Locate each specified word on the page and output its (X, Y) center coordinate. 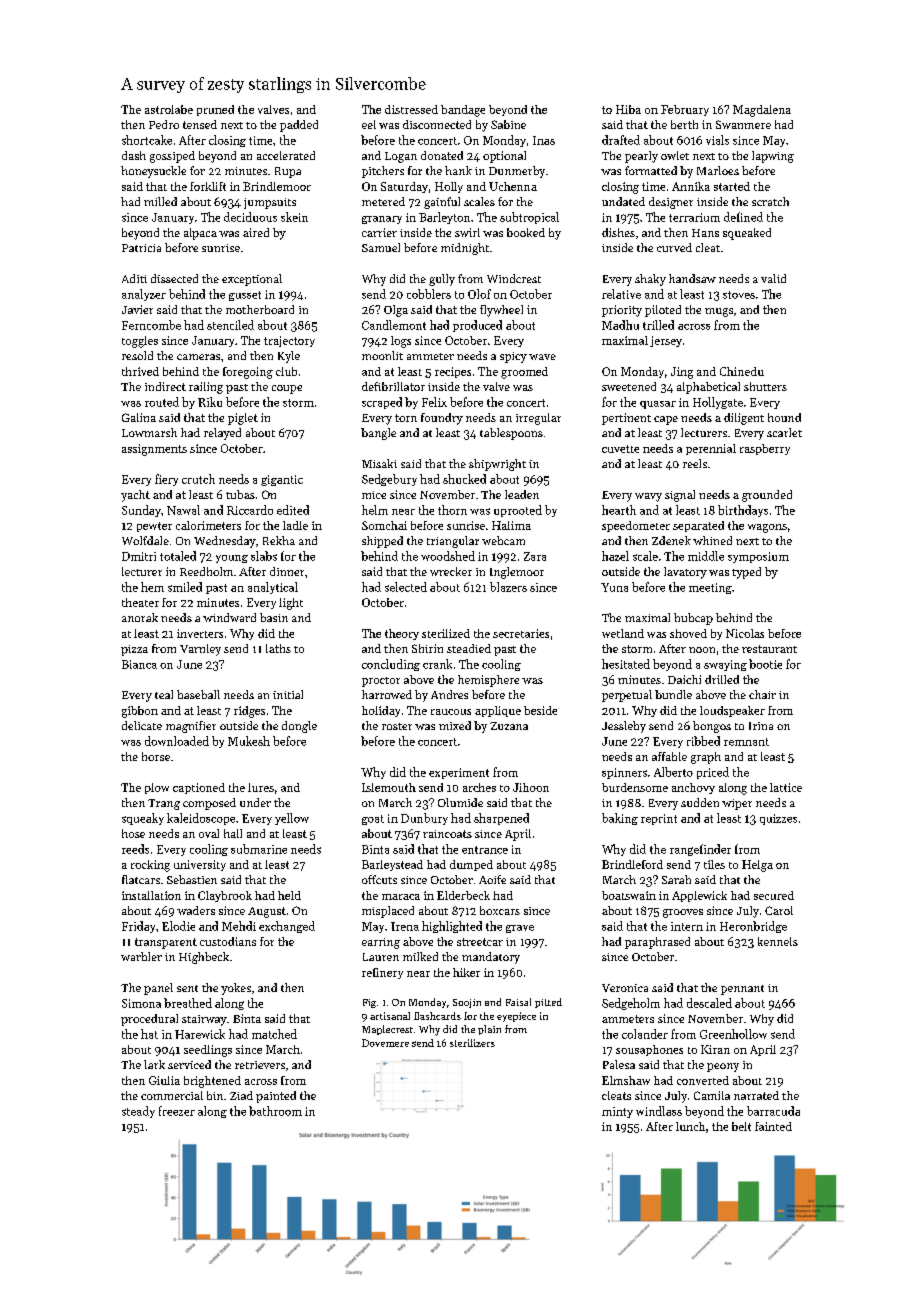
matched (274, 1034)
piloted (663, 311)
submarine (259, 849)
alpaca (200, 234)
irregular (538, 419)
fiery (166, 480)
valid (773, 278)
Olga (396, 311)
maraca (401, 897)
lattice (786, 787)
